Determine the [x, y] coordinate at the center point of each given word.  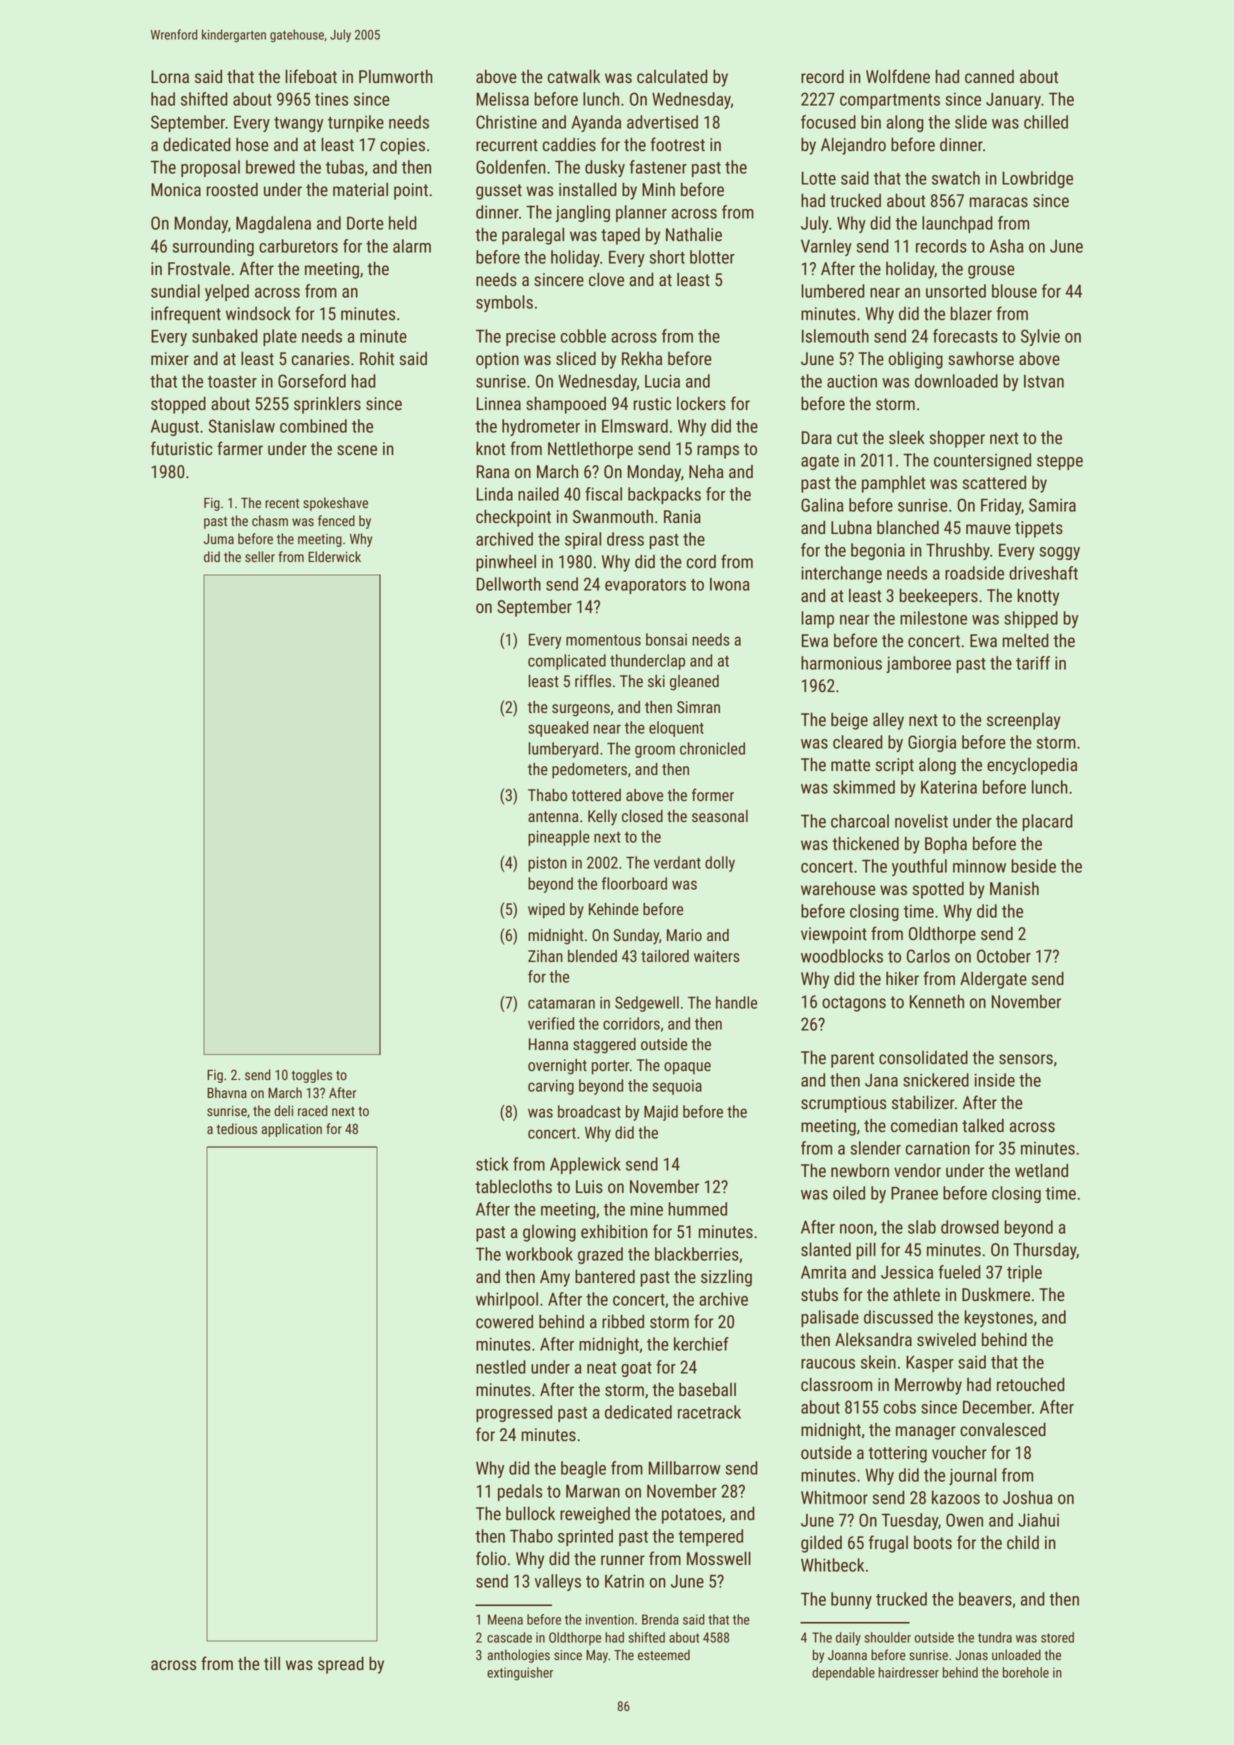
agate [820, 462]
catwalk [574, 76]
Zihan [545, 956]
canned [989, 77]
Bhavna [227, 1092]
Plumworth [396, 76]
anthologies [518, 1656]
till [272, 1663]
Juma [219, 539]
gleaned [694, 683]
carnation [938, 1148]
